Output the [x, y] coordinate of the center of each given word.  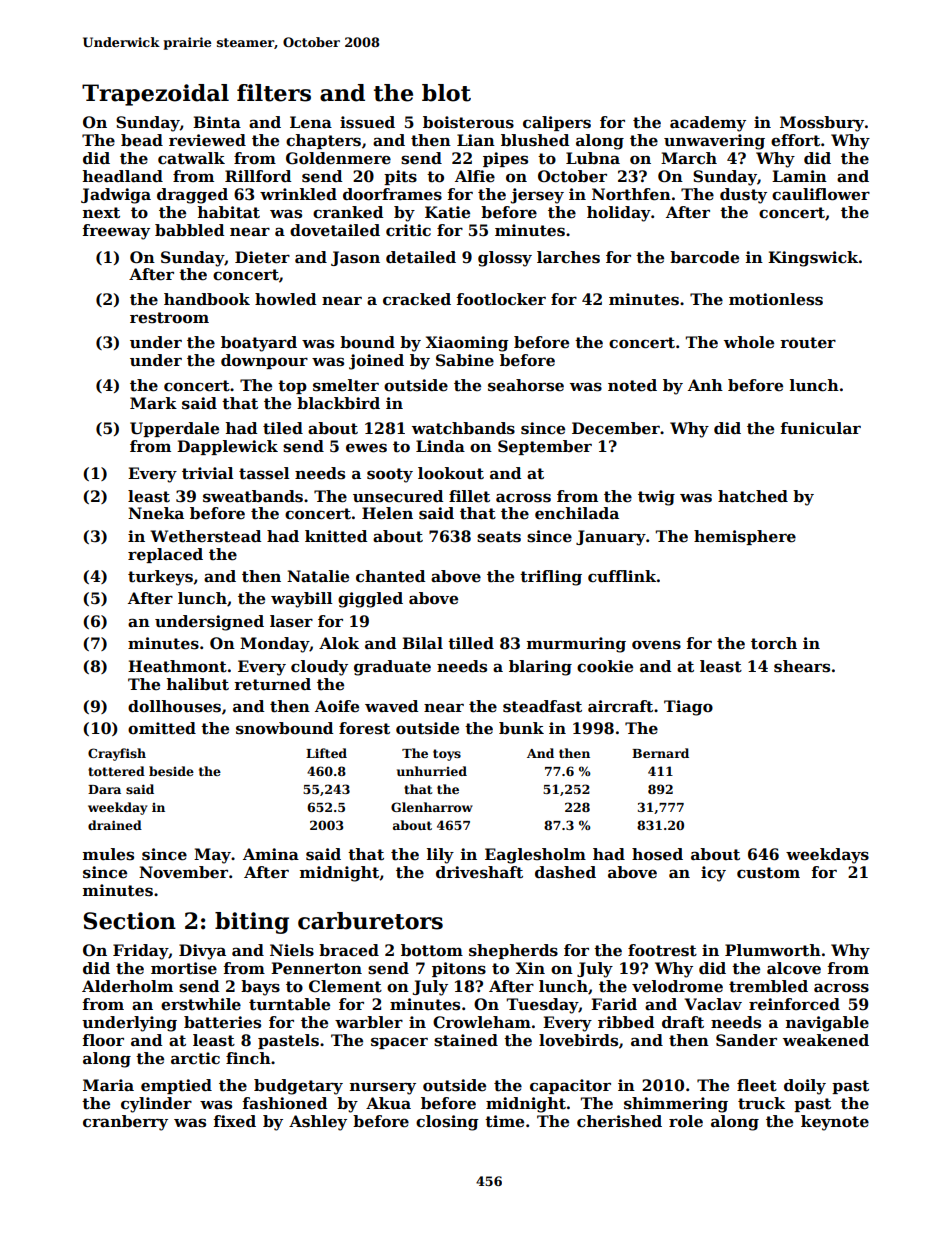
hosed [657, 854]
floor [103, 1040]
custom [768, 873]
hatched [753, 496]
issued [367, 122]
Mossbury [822, 124]
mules [108, 854]
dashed [565, 872]
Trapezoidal [155, 95]
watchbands [463, 428]
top [292, 387]
